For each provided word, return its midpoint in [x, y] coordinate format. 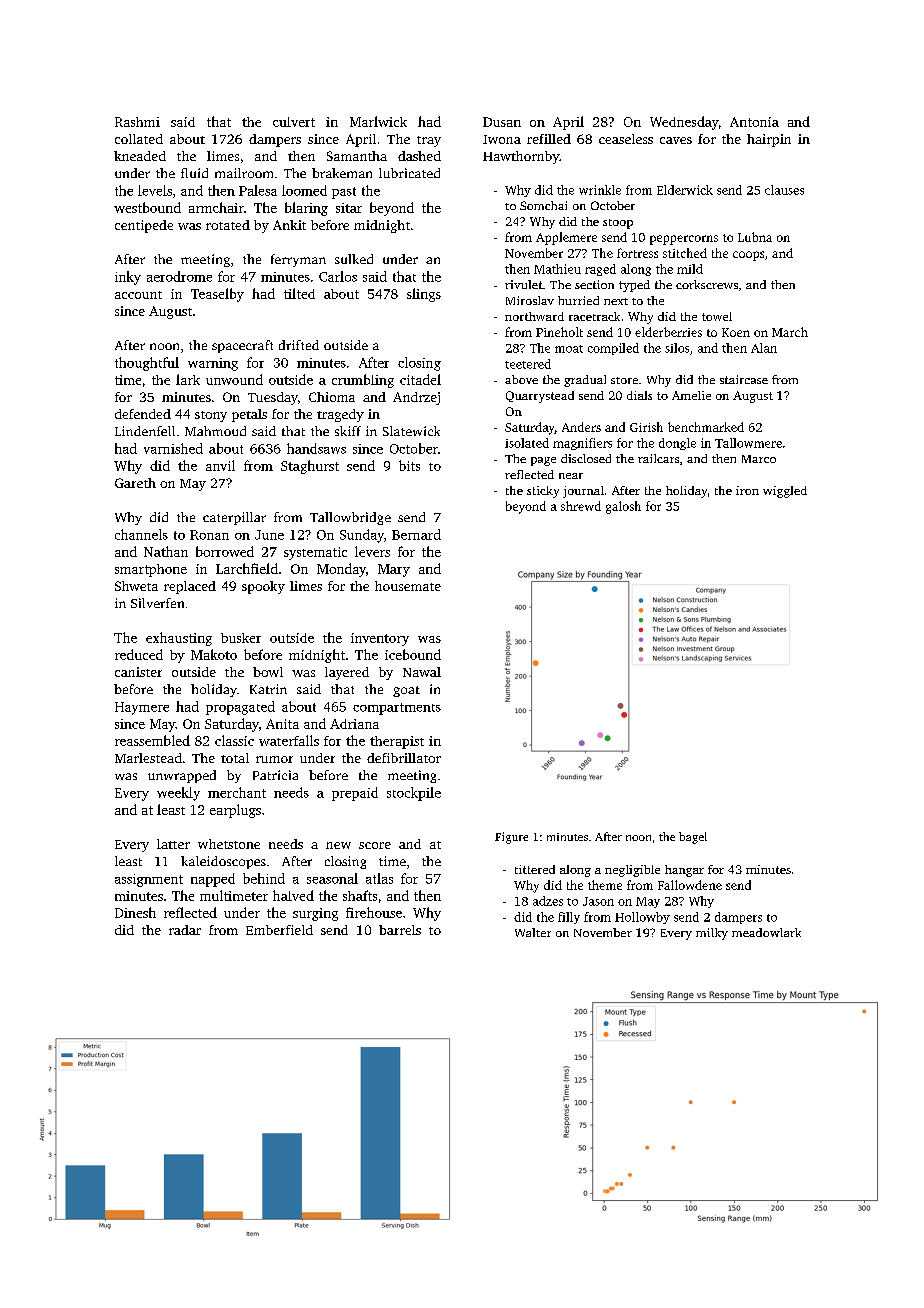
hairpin [769, 140]
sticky [543, 492]
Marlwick [378, 121]
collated [139, 139]
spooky [263, 587]
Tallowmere [748, 443]
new [338, 845]
